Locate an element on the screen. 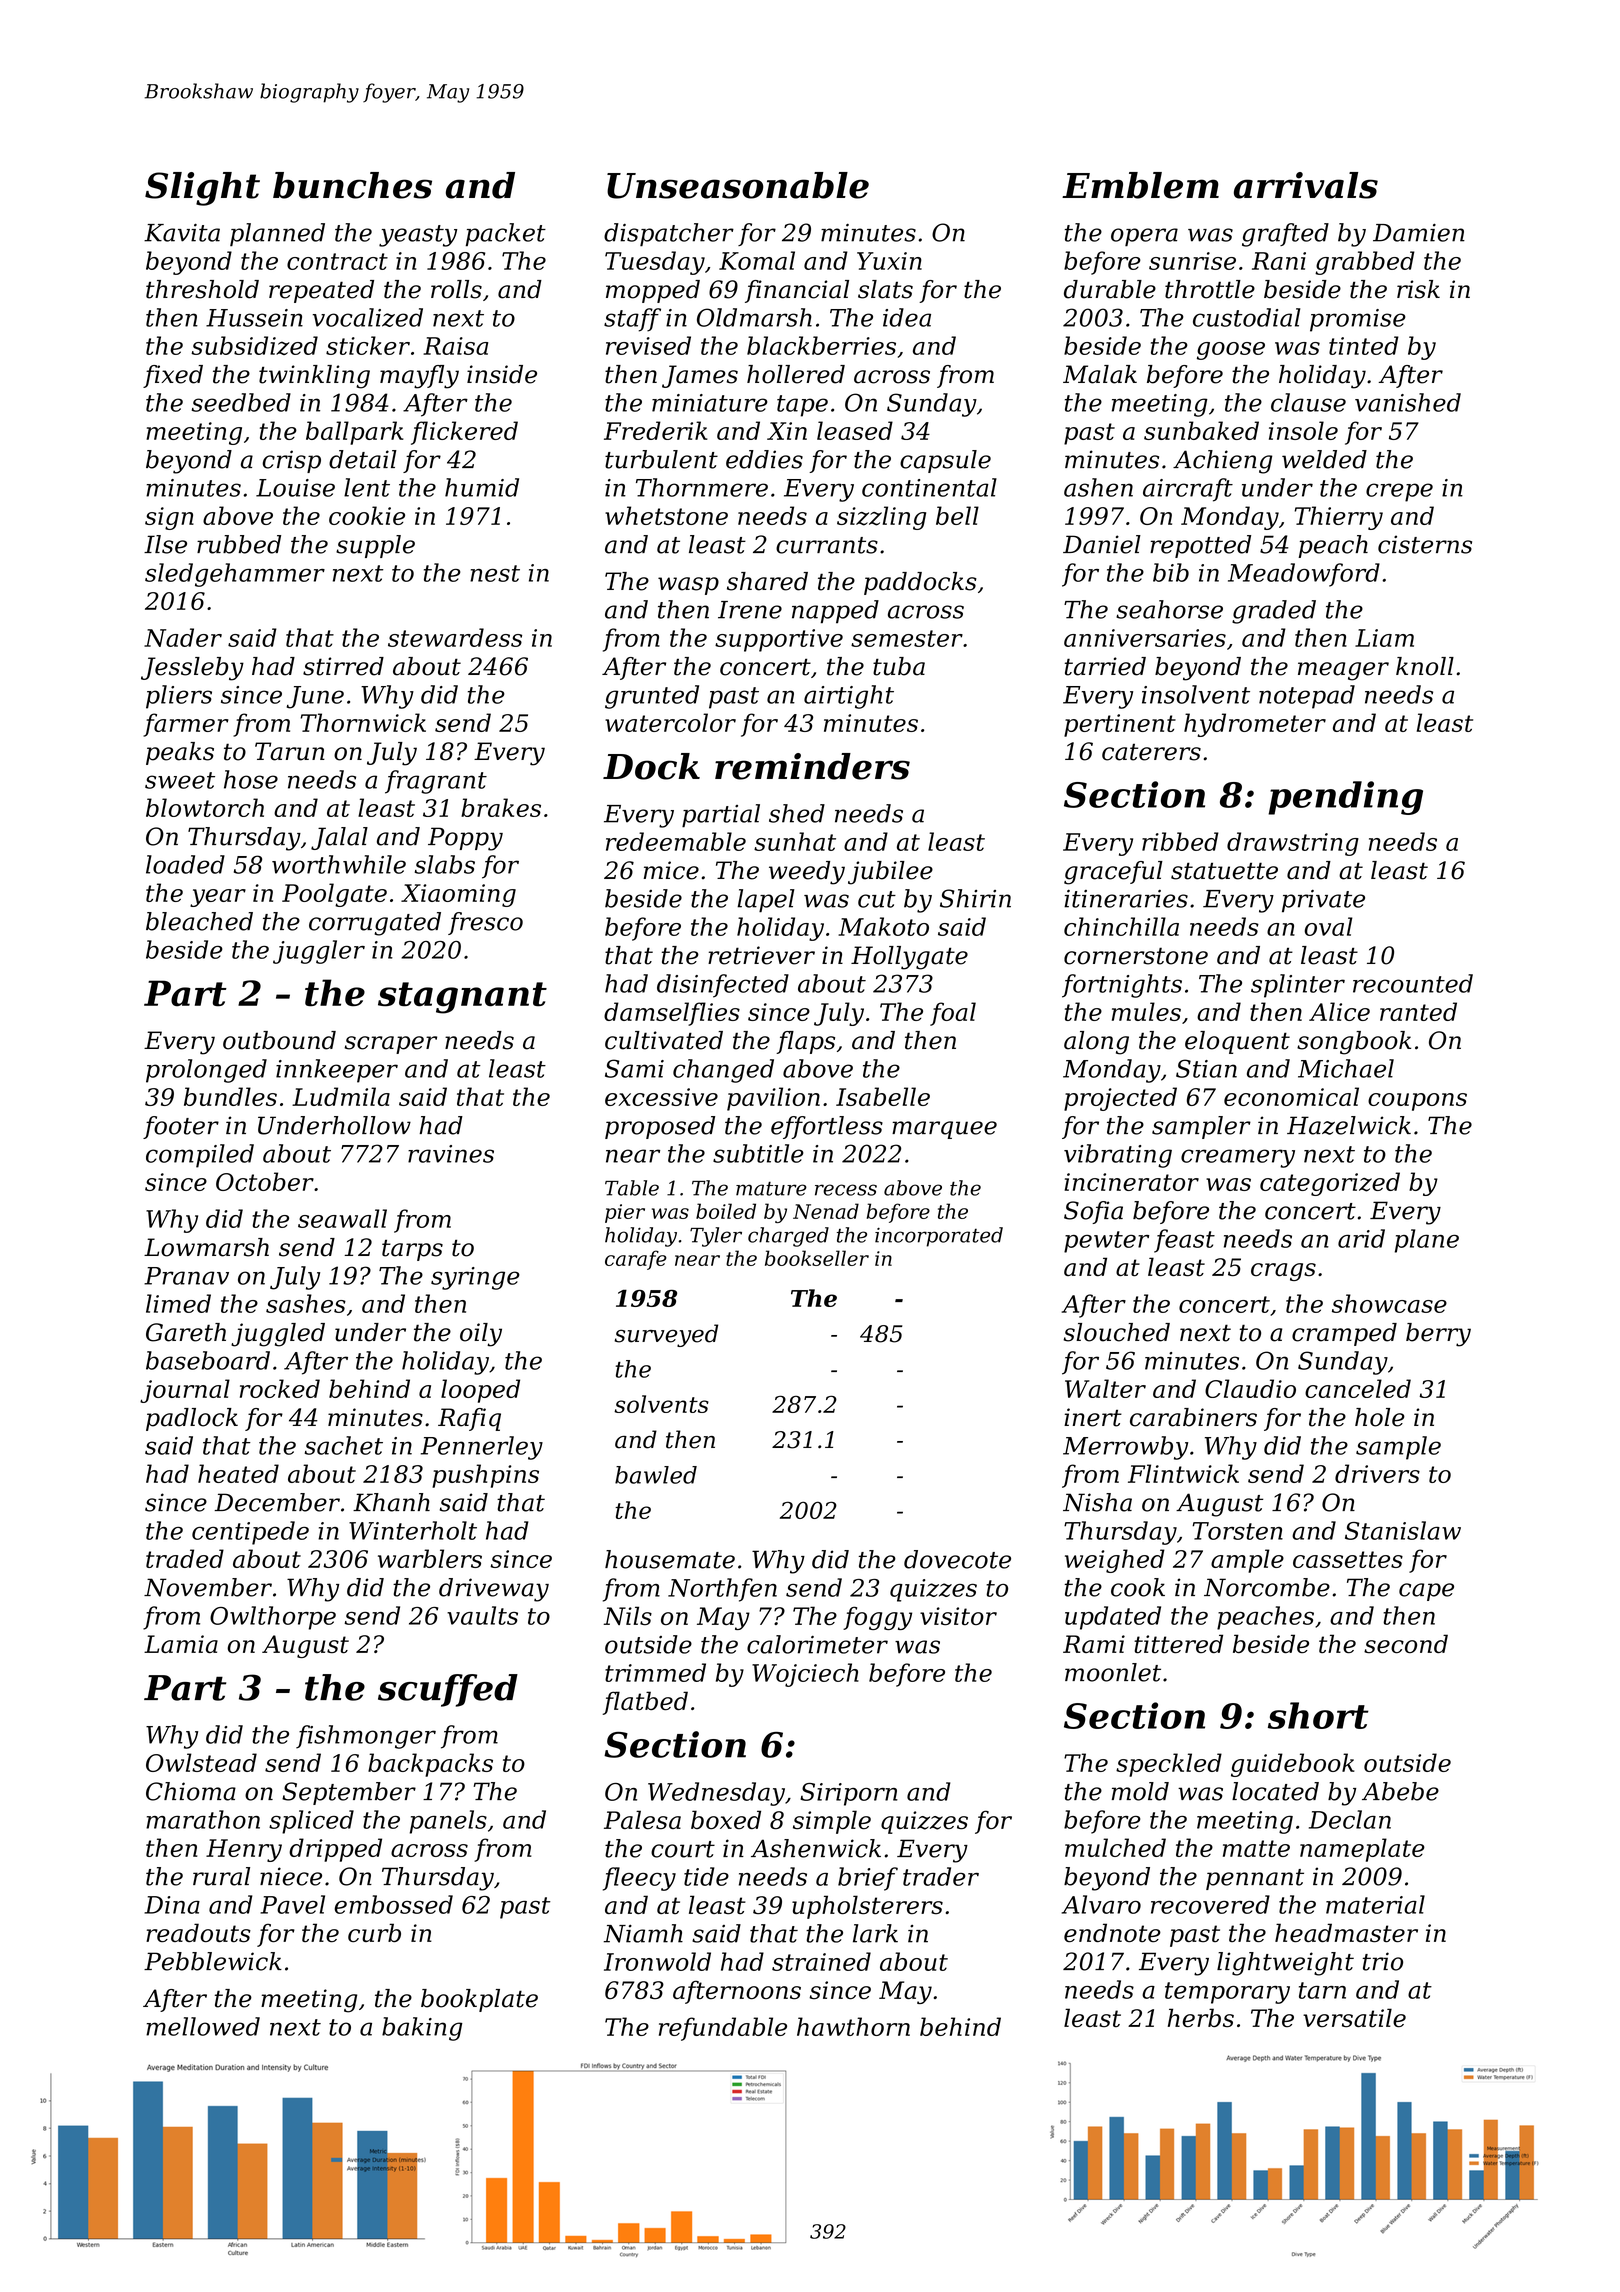 Image resolution: width=1620 pixels, height=2292 pixels. sunhat is located at coordinates (795, 841).
